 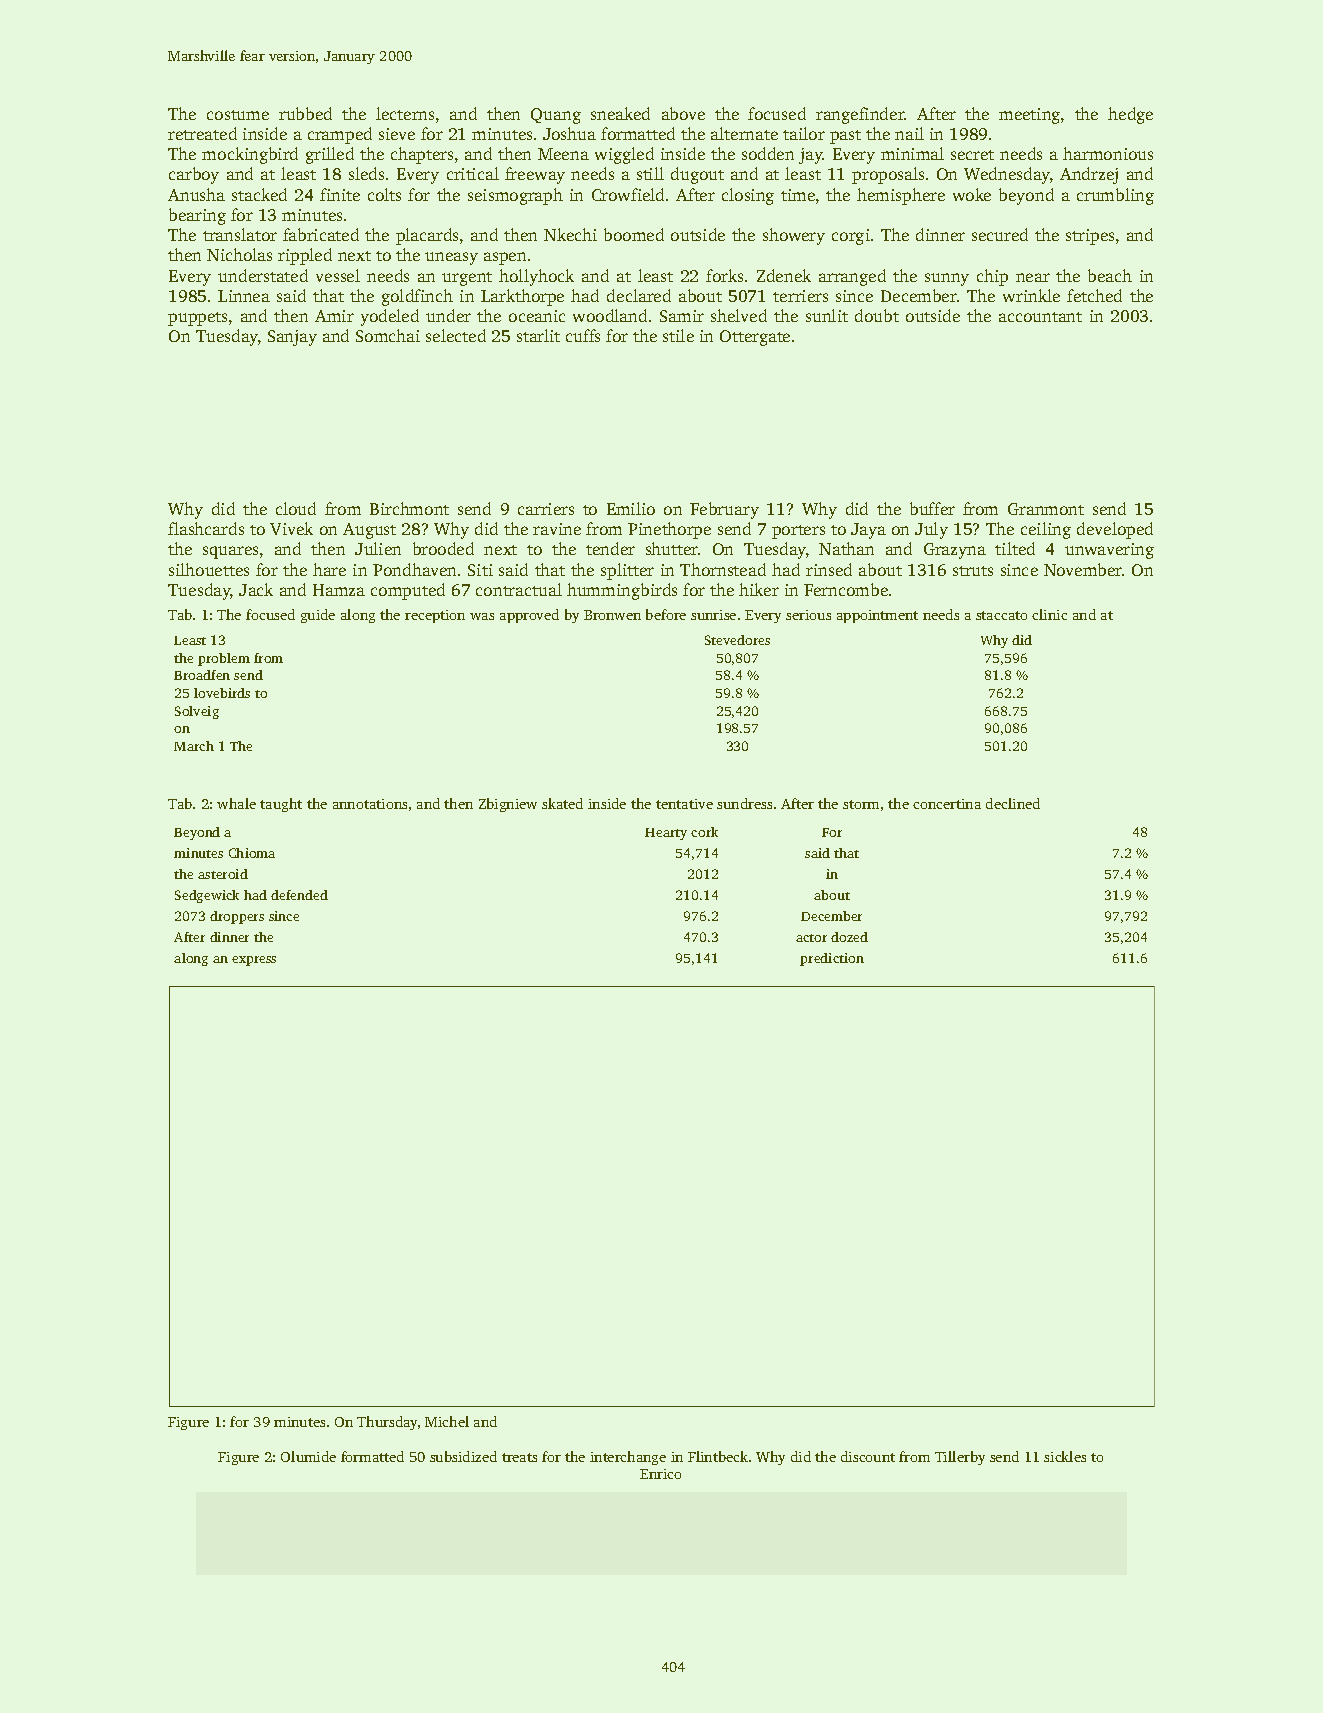 I want to click on sickles, so click(x=1065, y=1456).
